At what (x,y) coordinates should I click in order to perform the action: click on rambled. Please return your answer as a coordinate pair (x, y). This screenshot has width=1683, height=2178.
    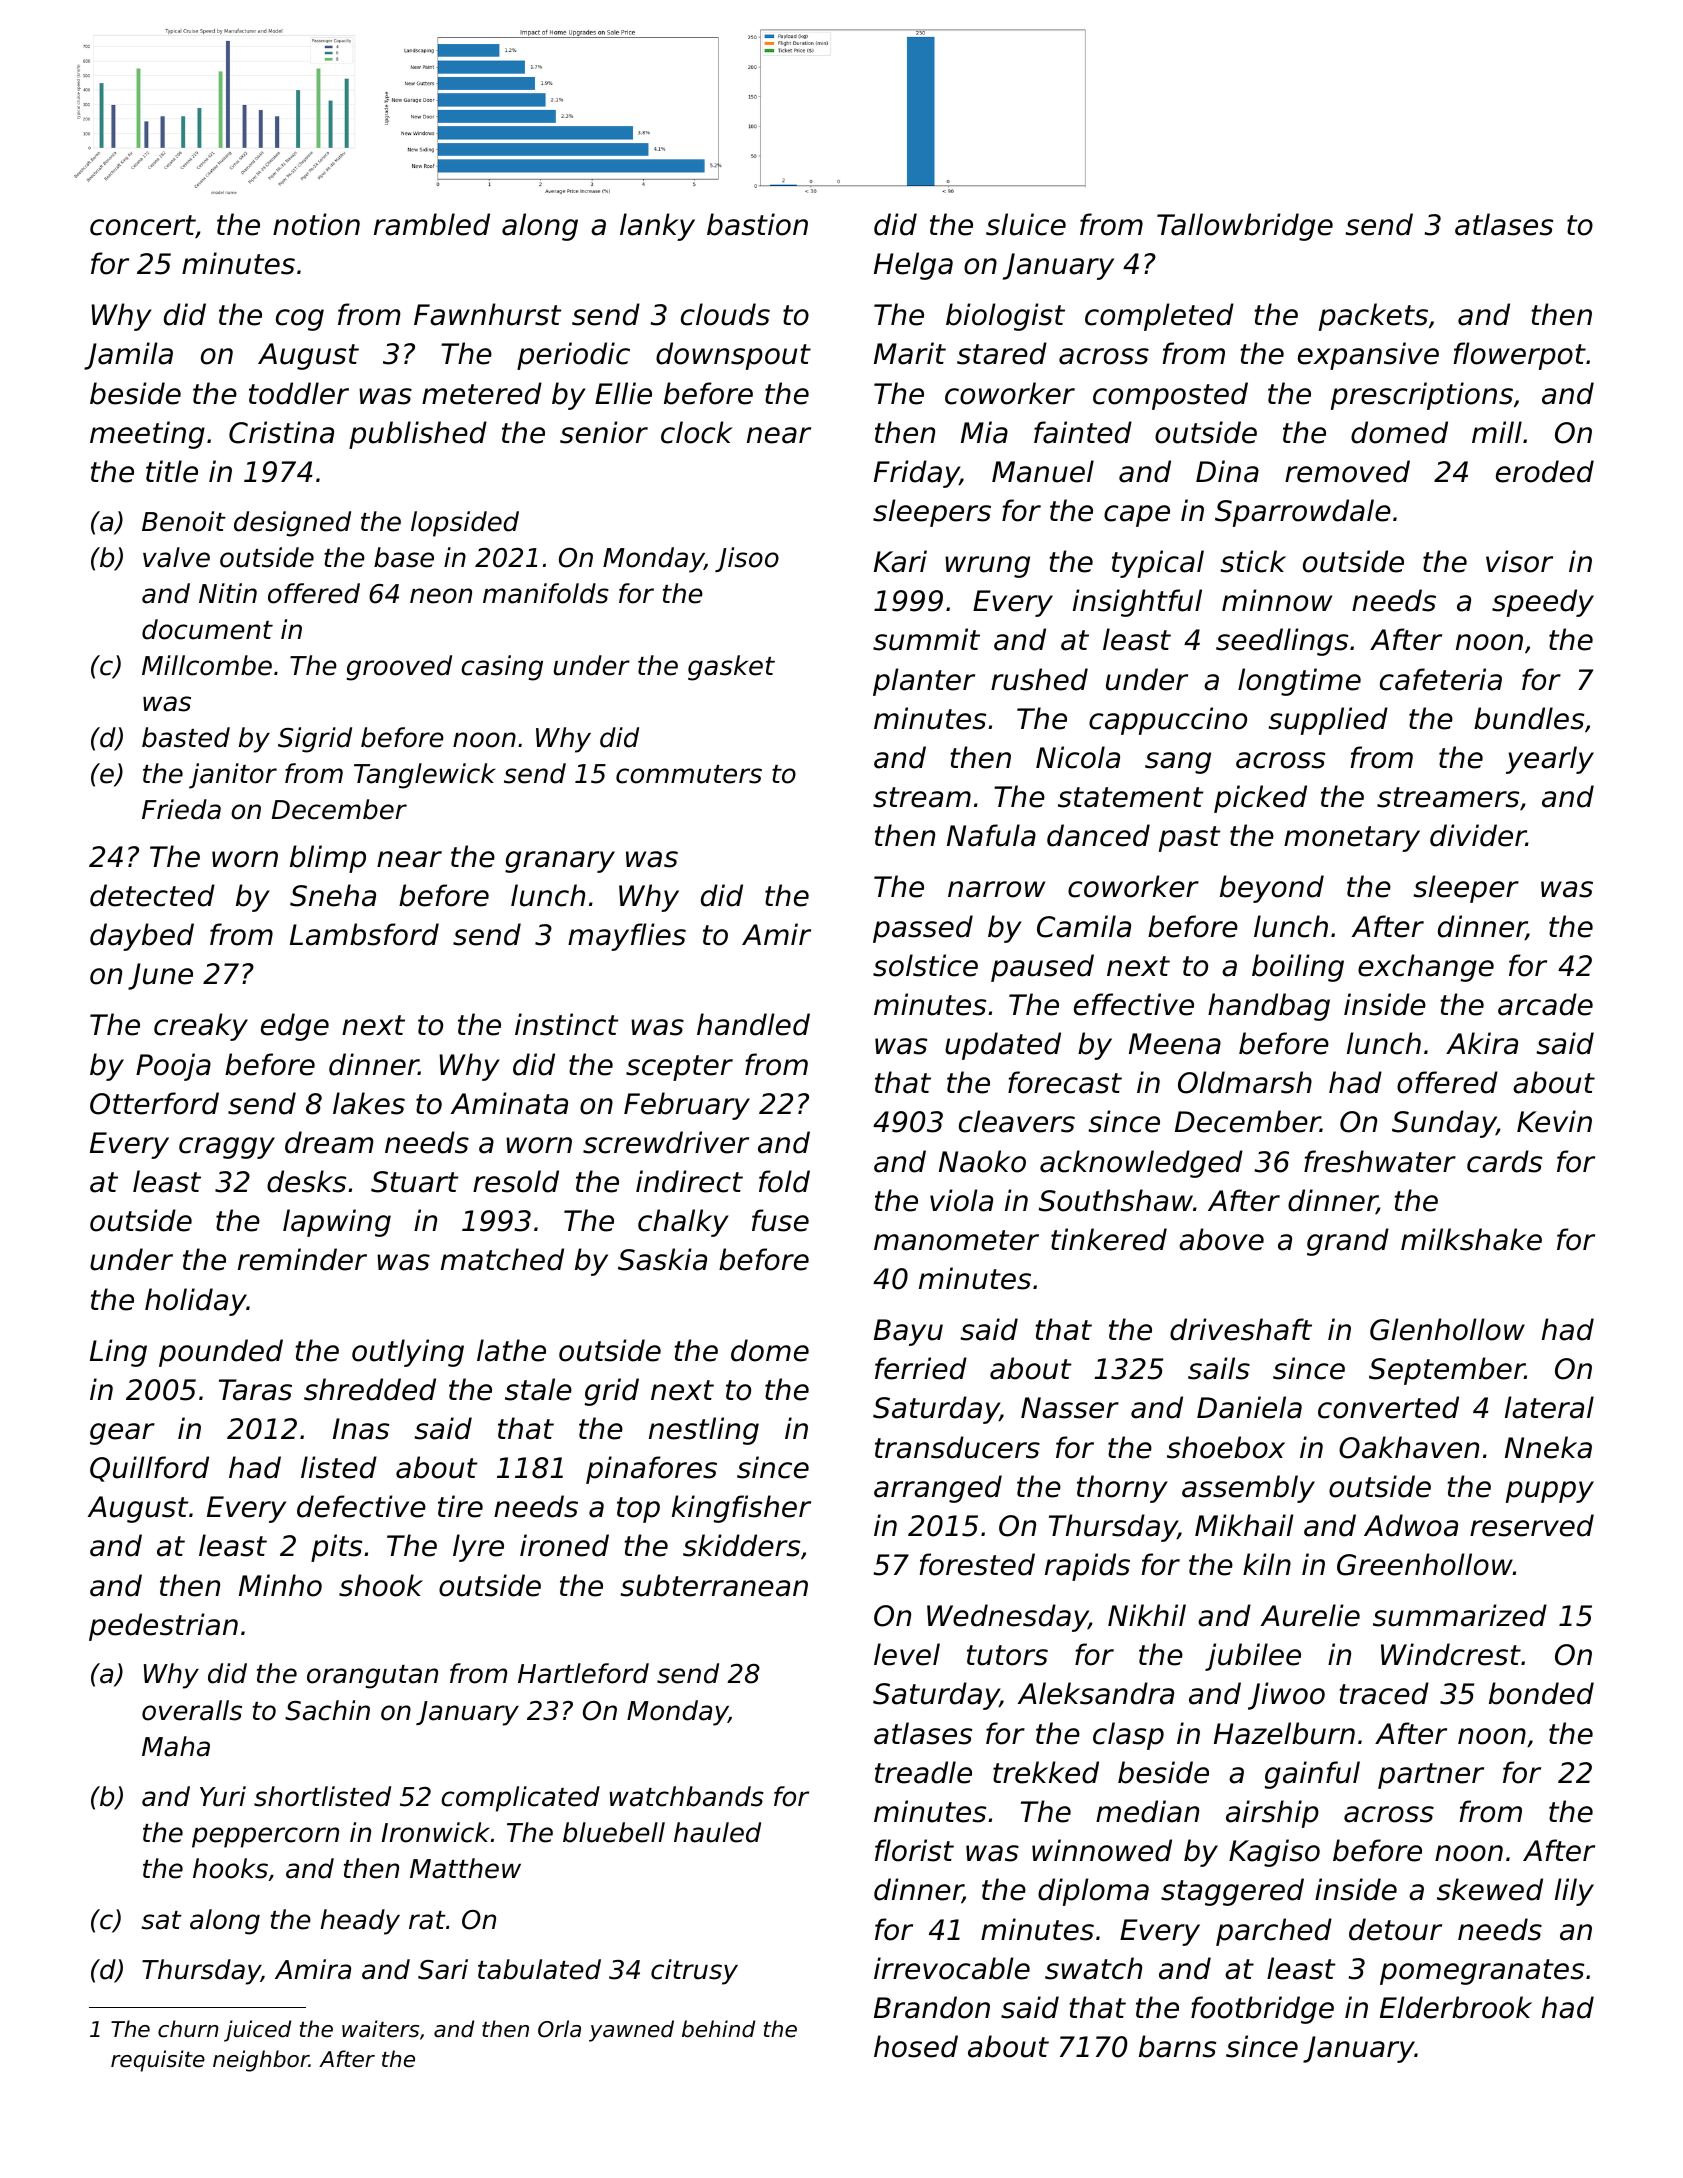
    Looking at the image, I should click on (432, 224).
